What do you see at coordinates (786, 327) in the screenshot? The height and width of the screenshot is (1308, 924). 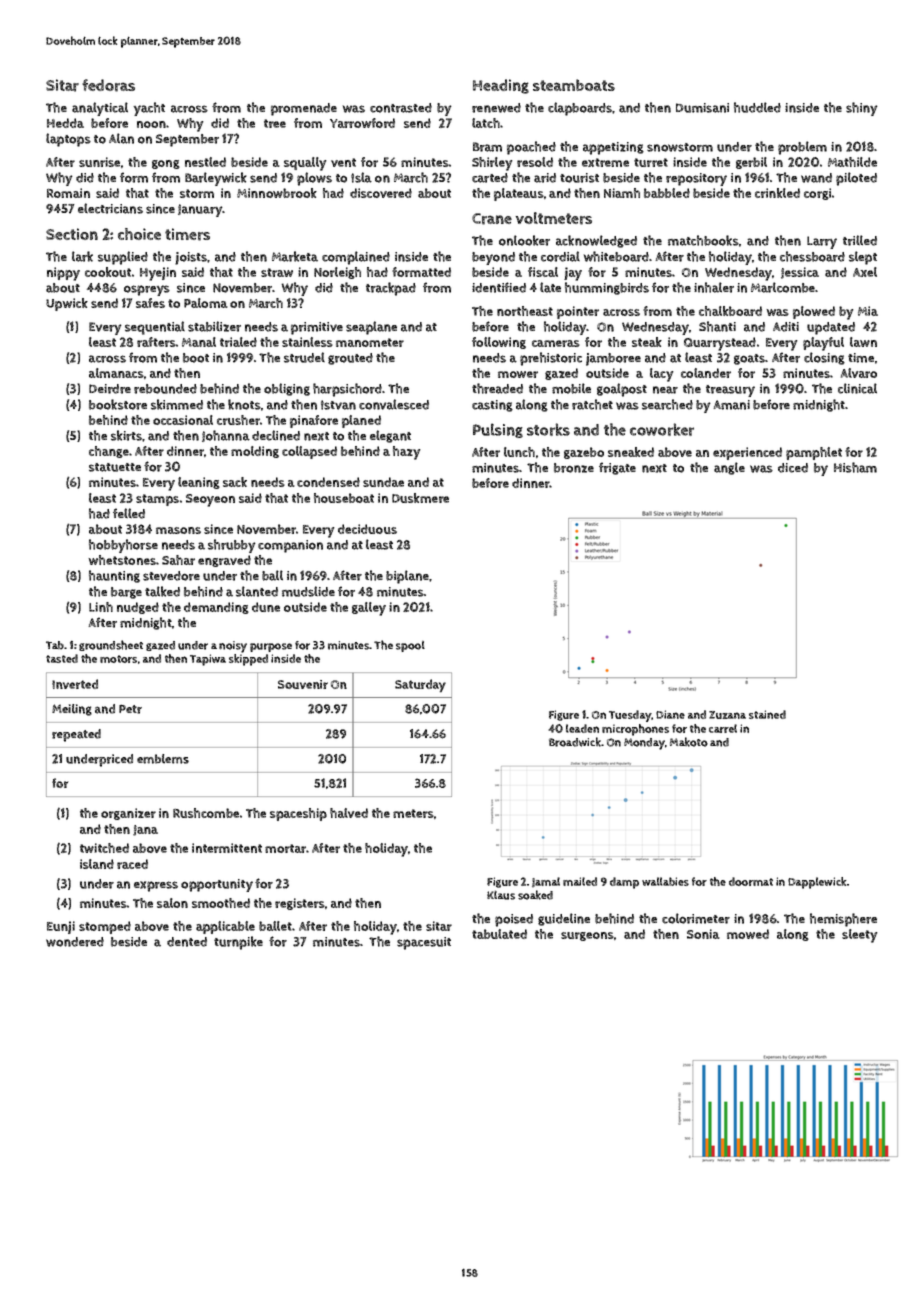 I see `Aditi` at bounding box center [786, 327].
